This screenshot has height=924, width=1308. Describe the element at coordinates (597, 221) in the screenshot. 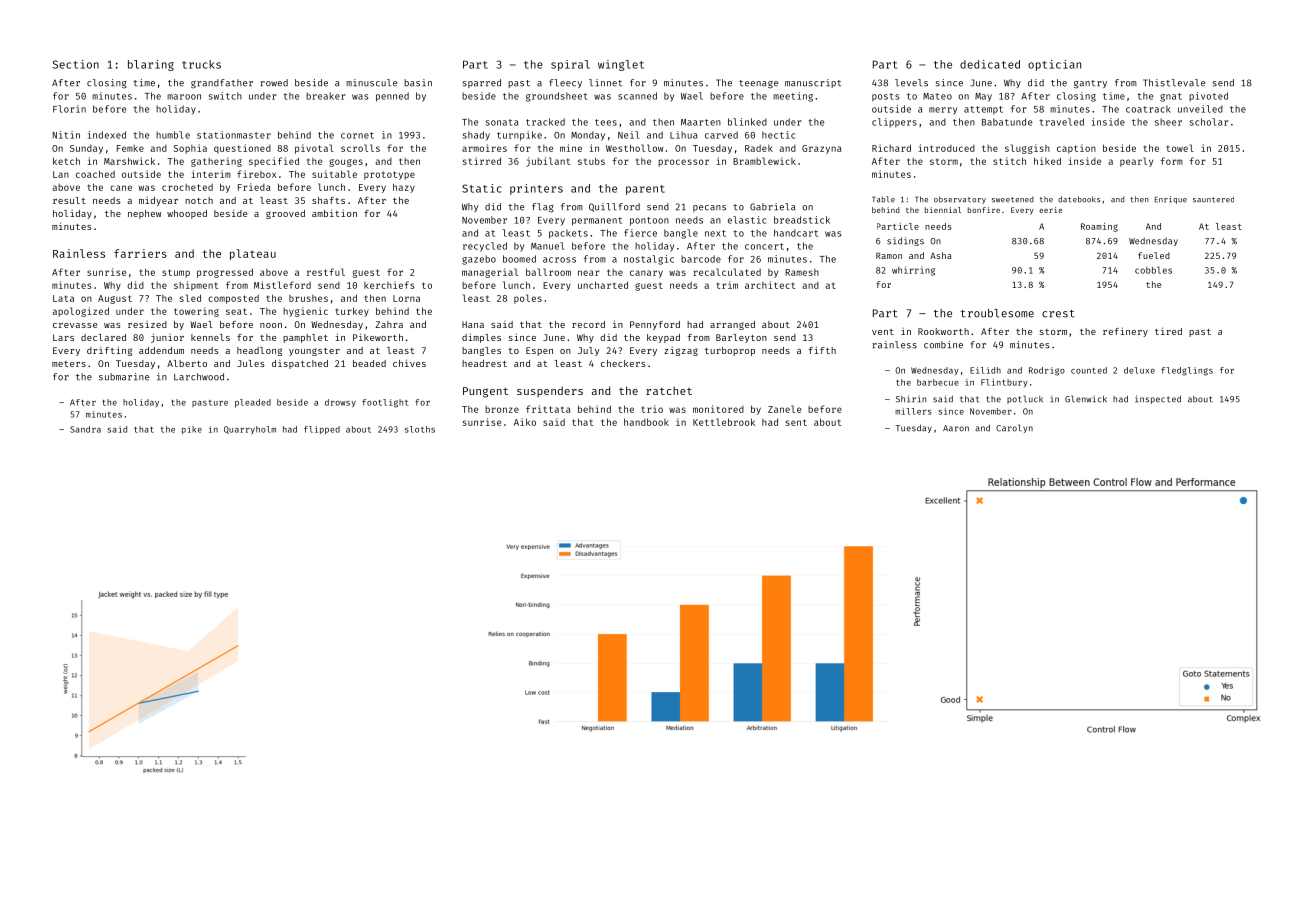

I see `permanent` at that location.
